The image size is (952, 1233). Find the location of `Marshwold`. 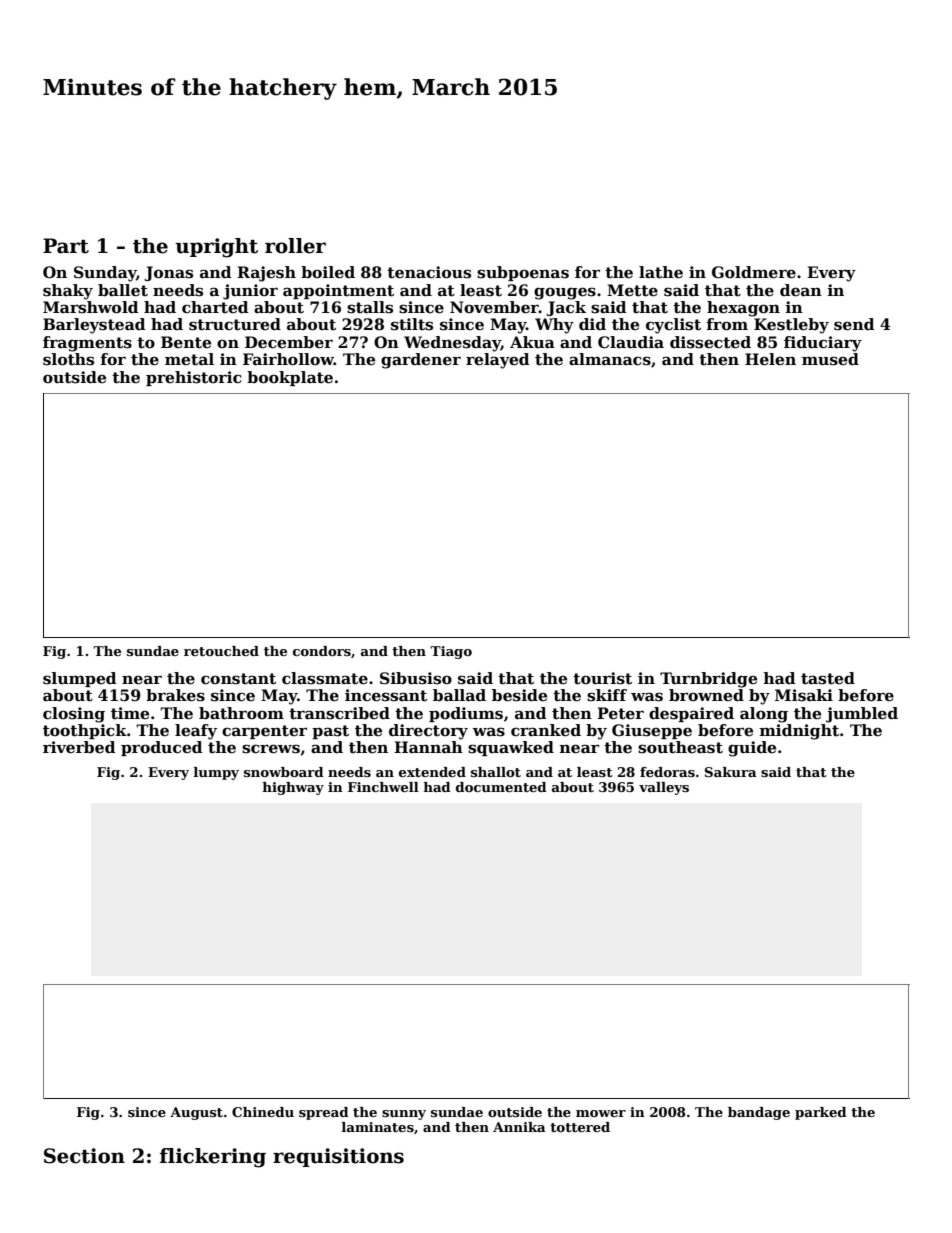

Marshwold is located at coordinates (91, 307).
